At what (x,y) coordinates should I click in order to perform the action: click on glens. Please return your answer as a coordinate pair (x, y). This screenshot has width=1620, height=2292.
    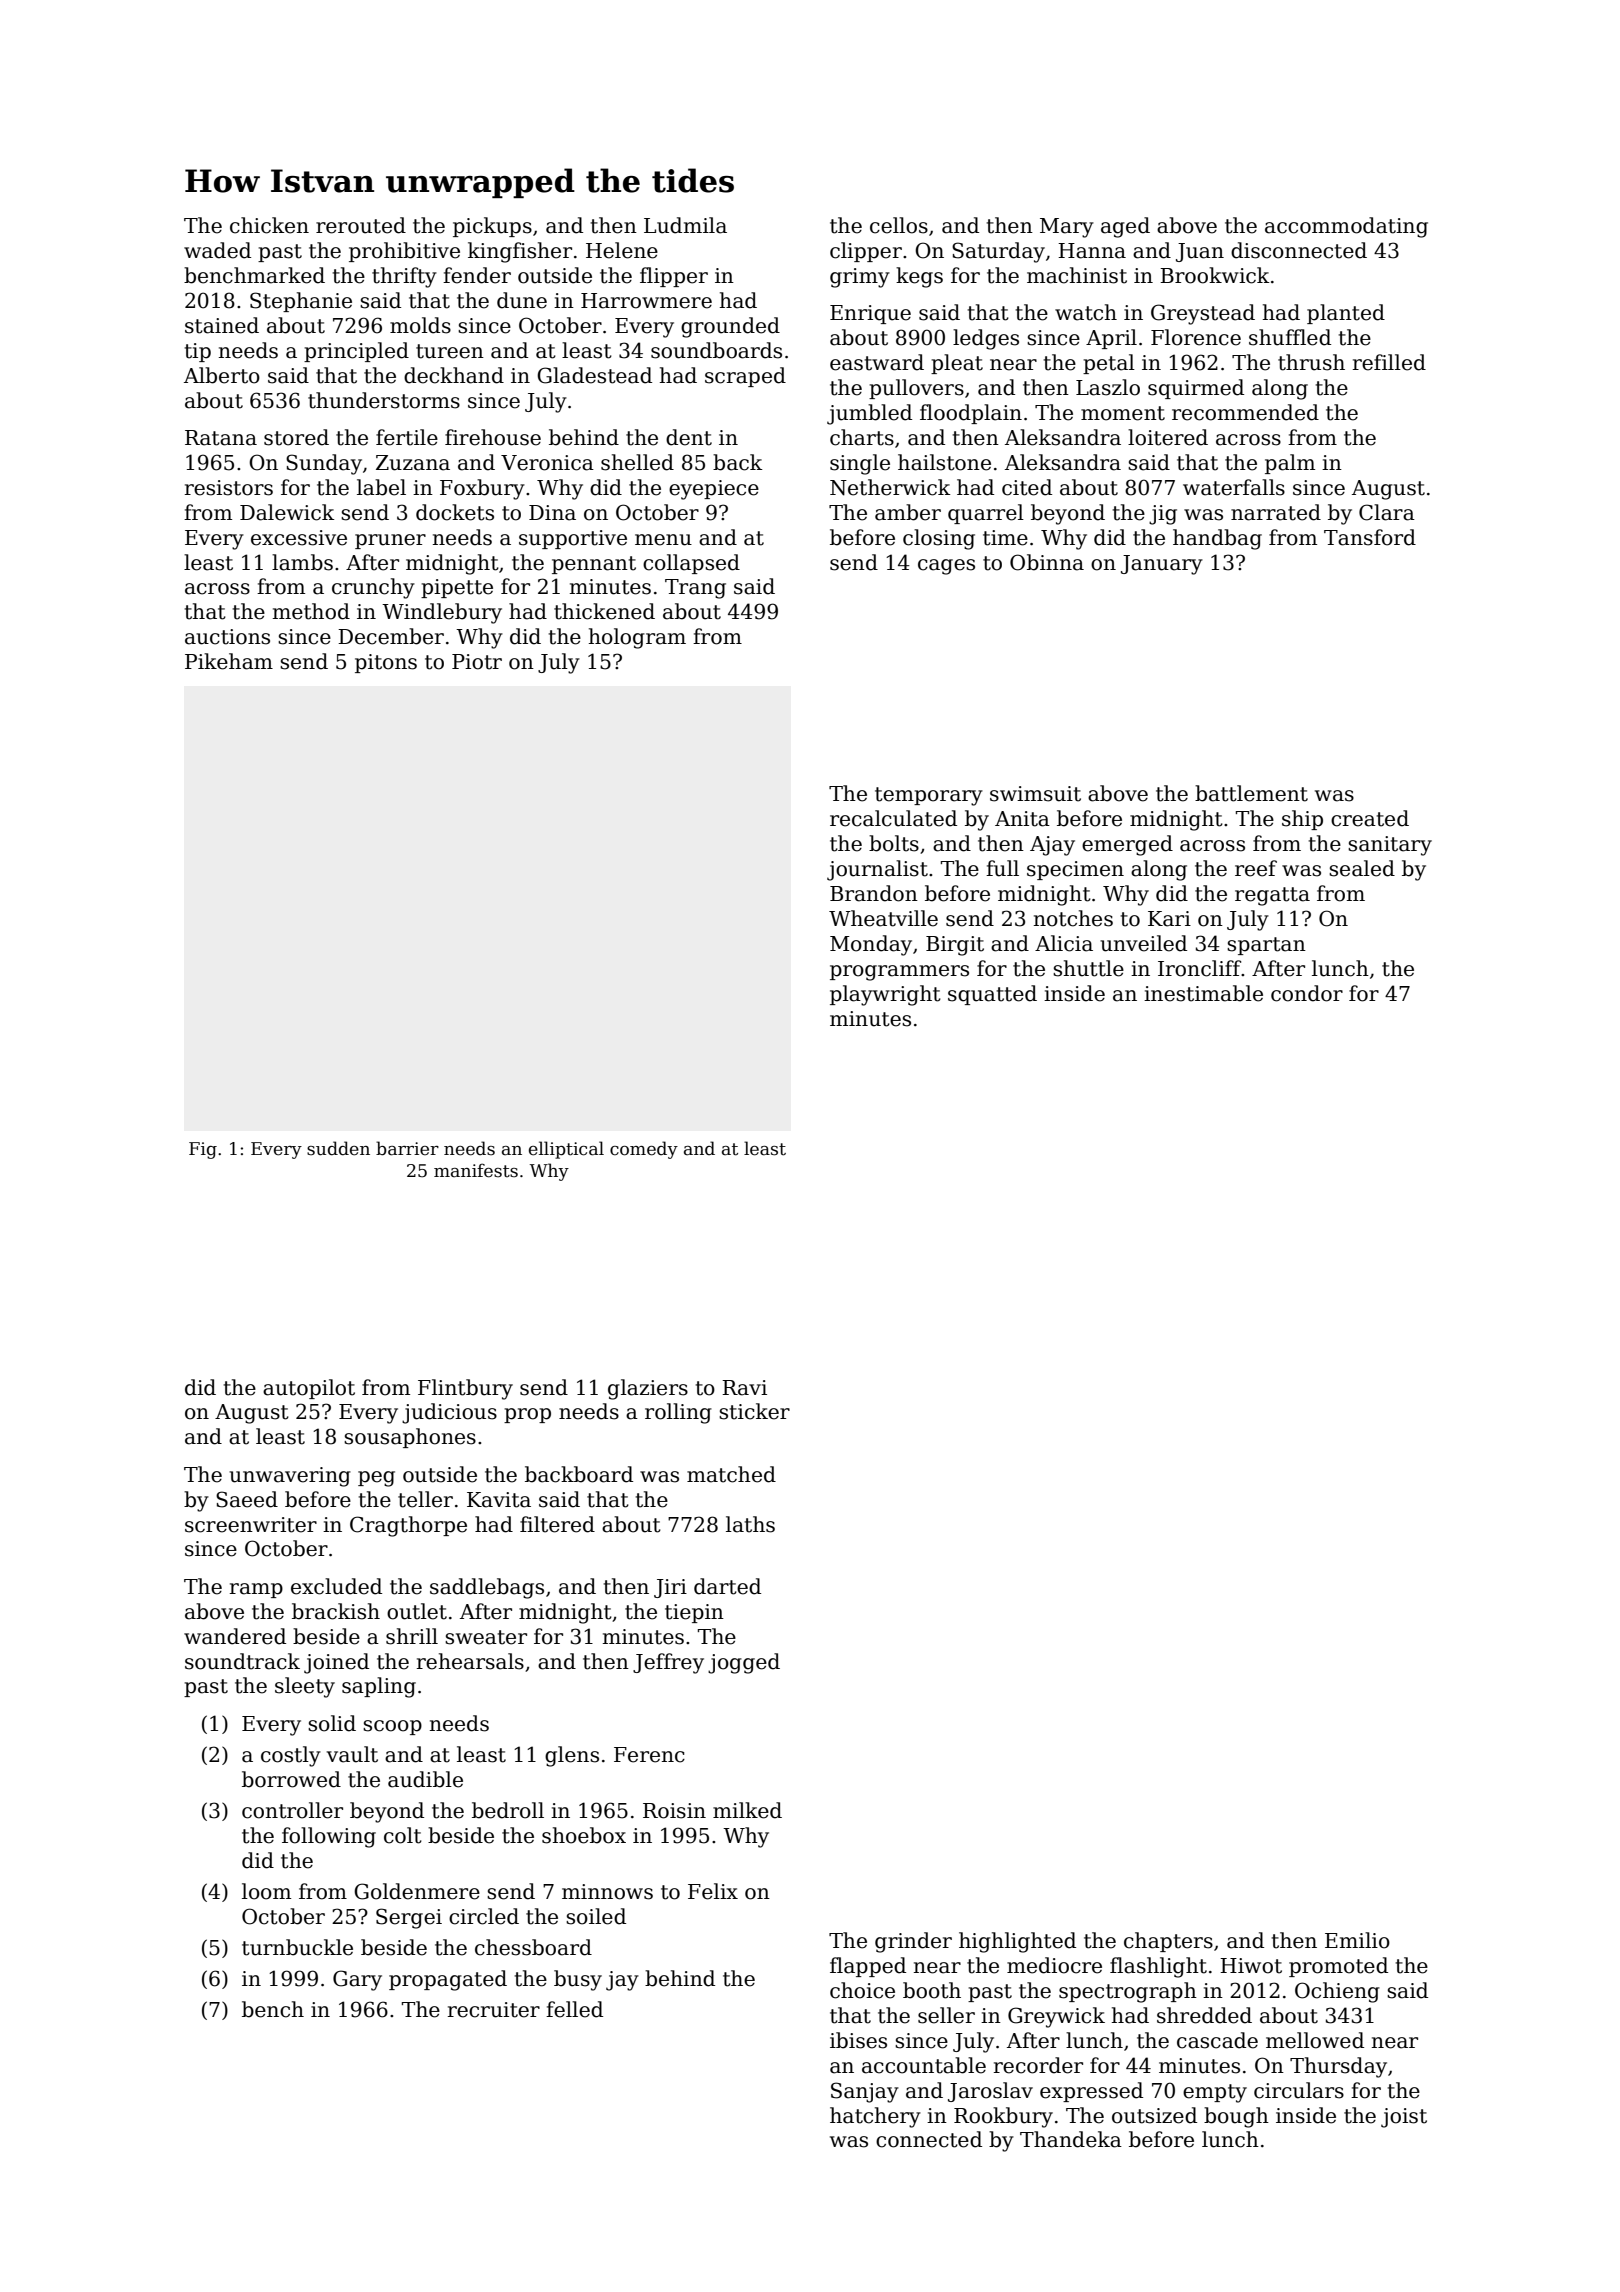
    Looking at the image, I should click on (572, 1756).
